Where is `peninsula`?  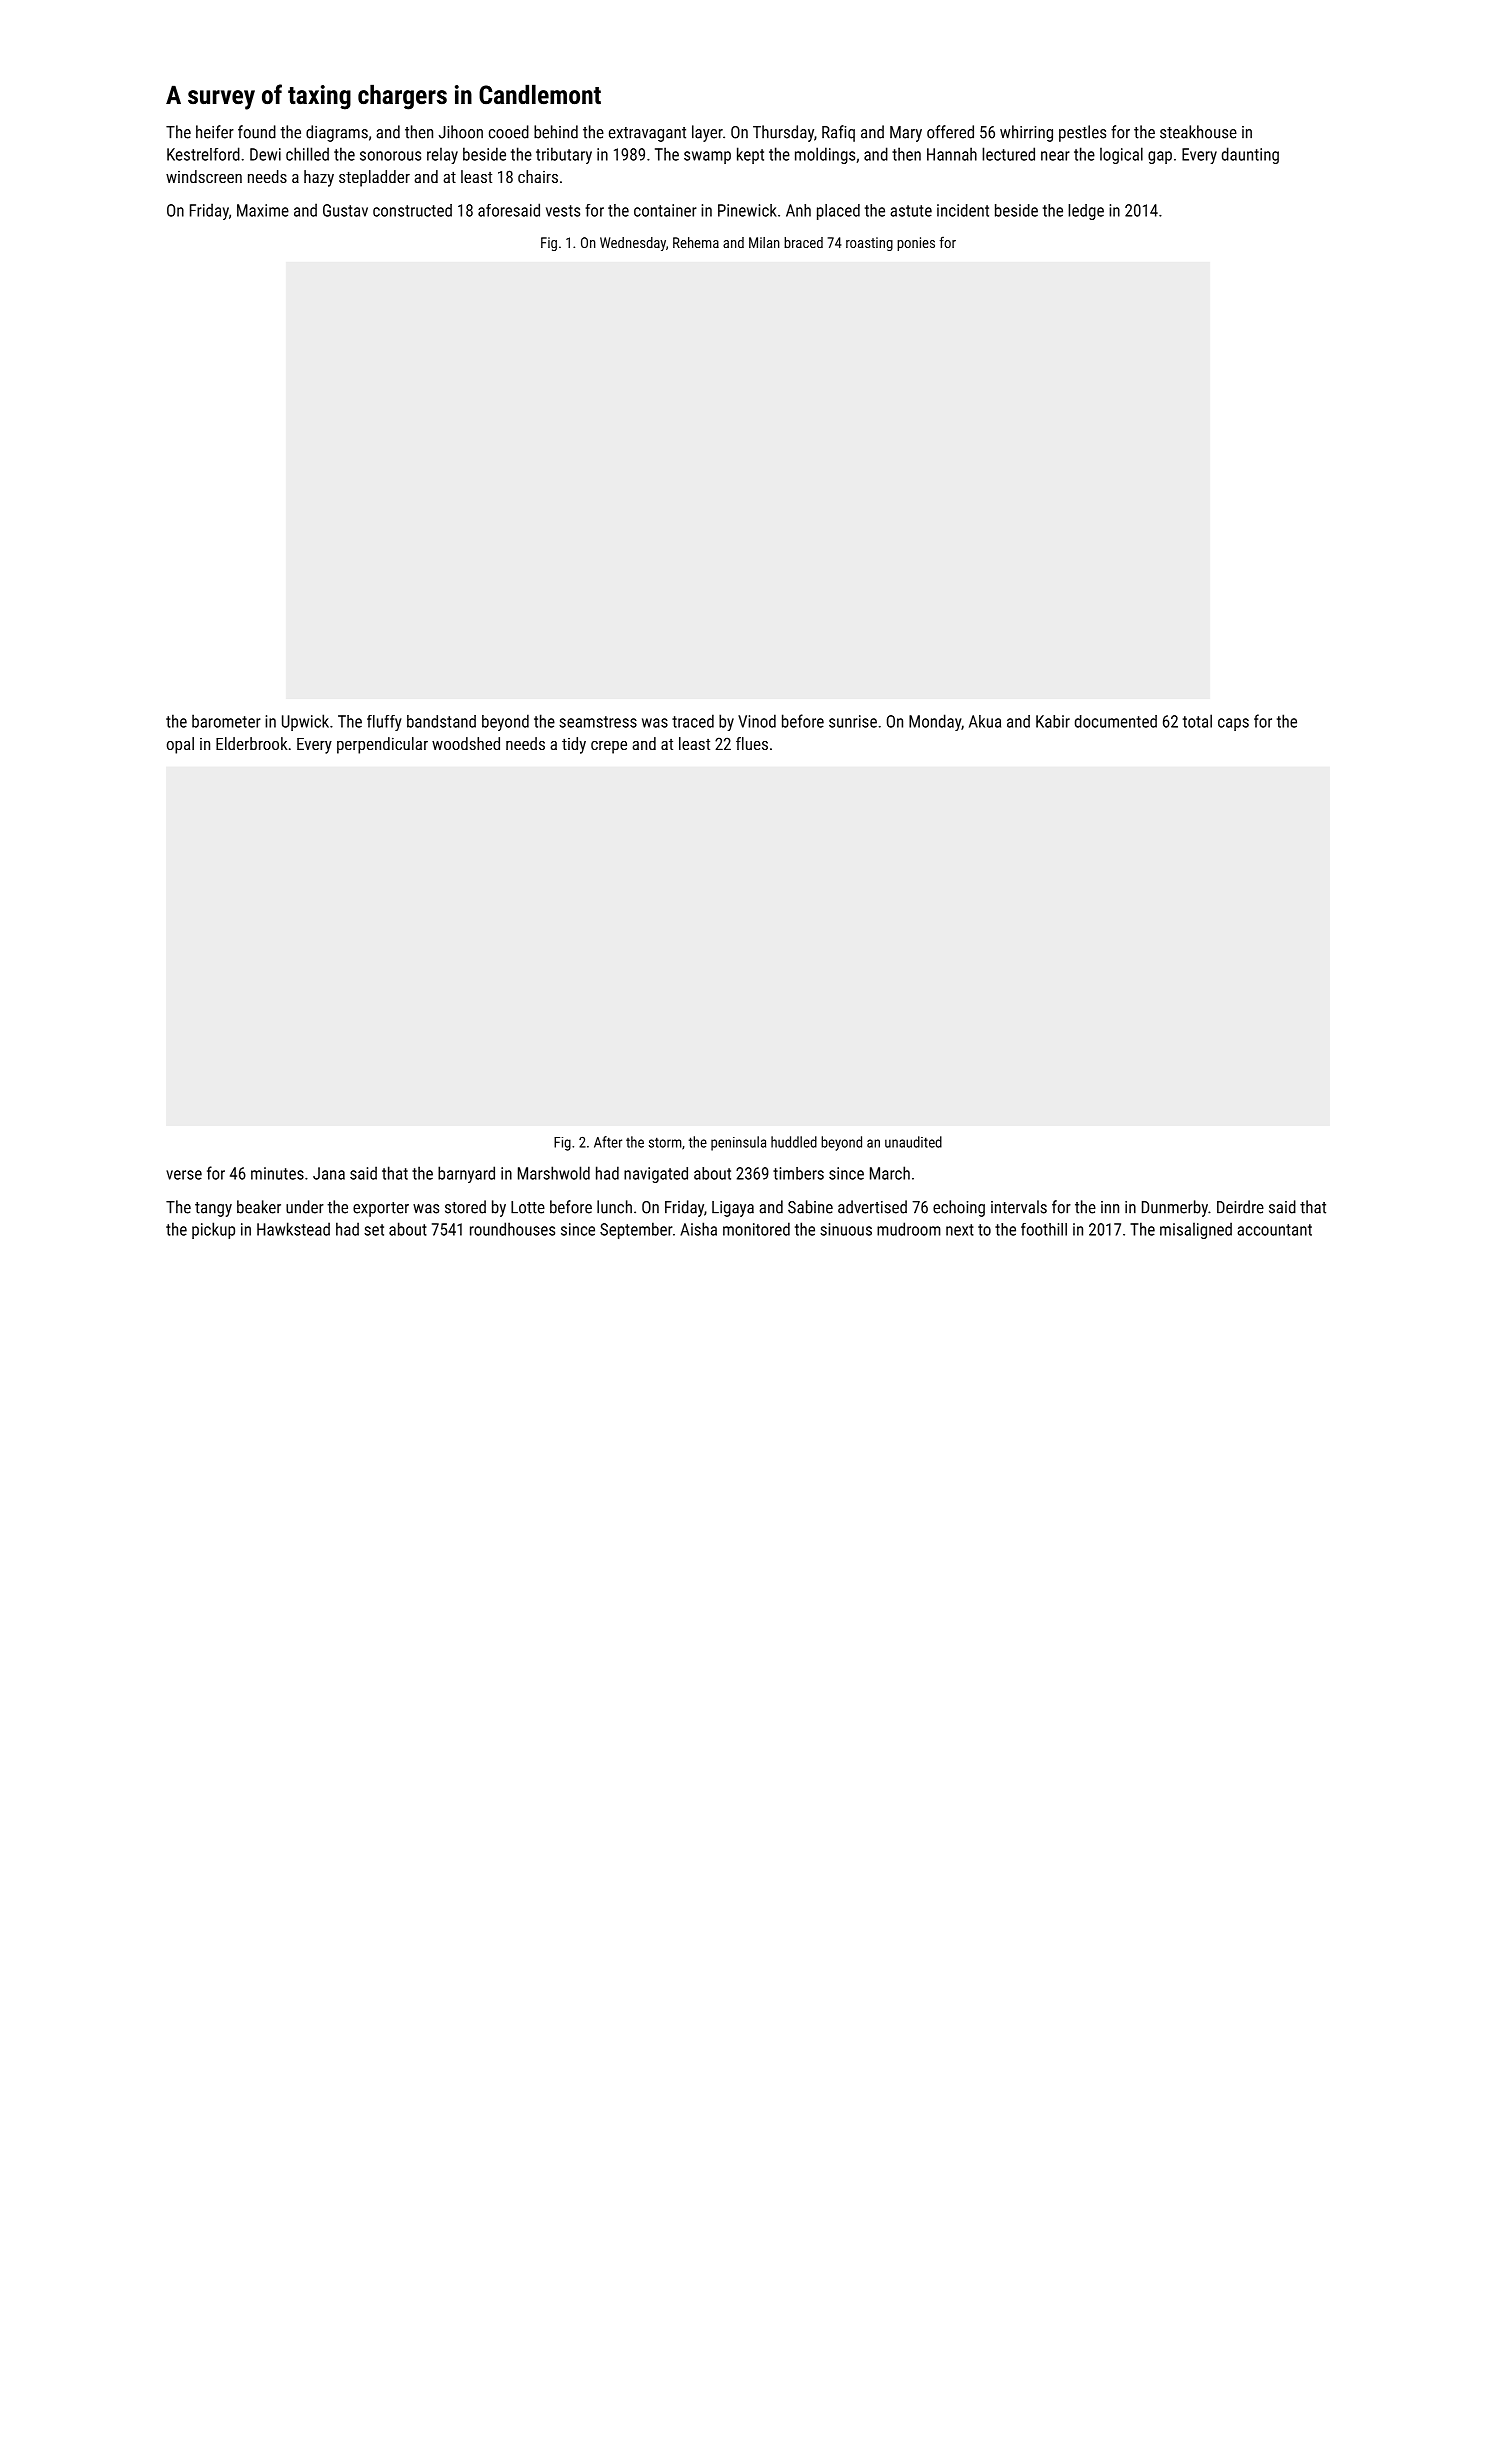
peninsula is located at coordinates (738, 1143).
